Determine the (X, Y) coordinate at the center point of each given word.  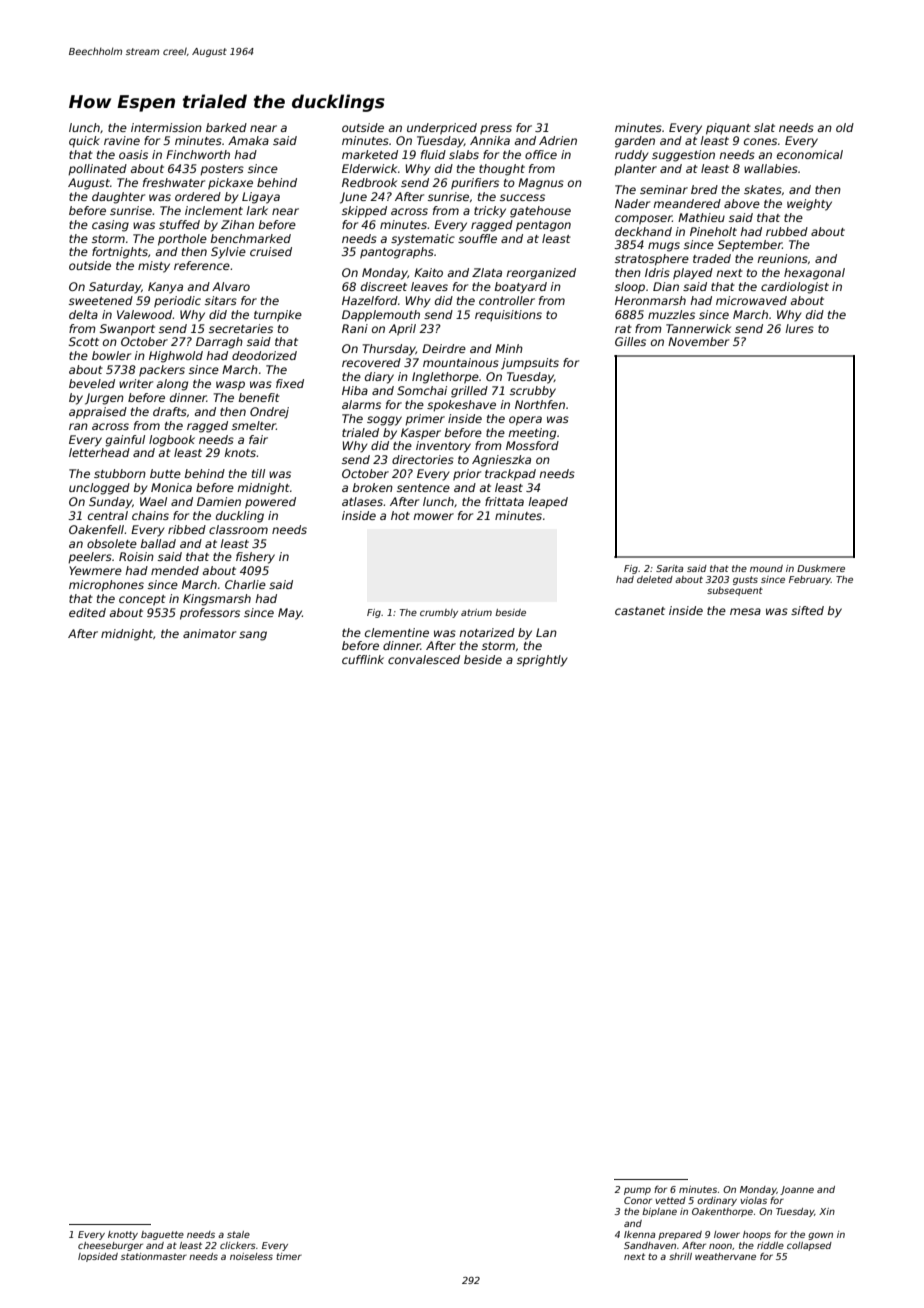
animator (209, 633)
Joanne (797, 1190)
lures (799, 328)
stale (238, 1234)
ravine (122, 140)
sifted (807, 610)
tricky (490, 212)
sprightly (542, 661)
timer (289, 1256)
